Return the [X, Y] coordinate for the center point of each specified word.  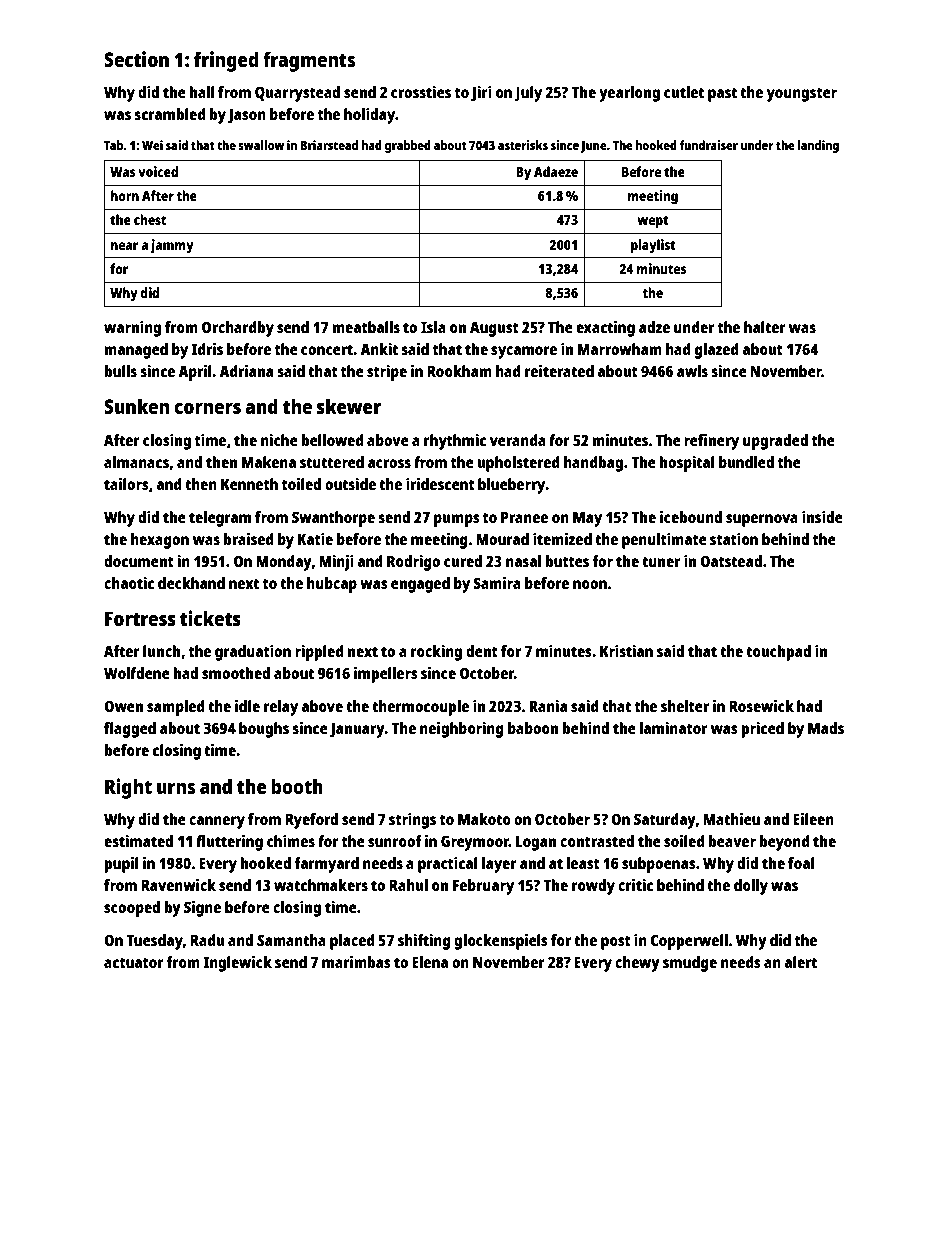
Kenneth [249, 484]
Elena [430, 962]
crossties [421, 92]
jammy [172, 246]
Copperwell [689, 942]
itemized [562, 539]
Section [136, 59]
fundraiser [709, 145]
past [722, 94]
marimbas [356, 962]
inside [822, 517]
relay [281, 708]
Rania [548, 706]
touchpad [778, 653]
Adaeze [556, 171]
